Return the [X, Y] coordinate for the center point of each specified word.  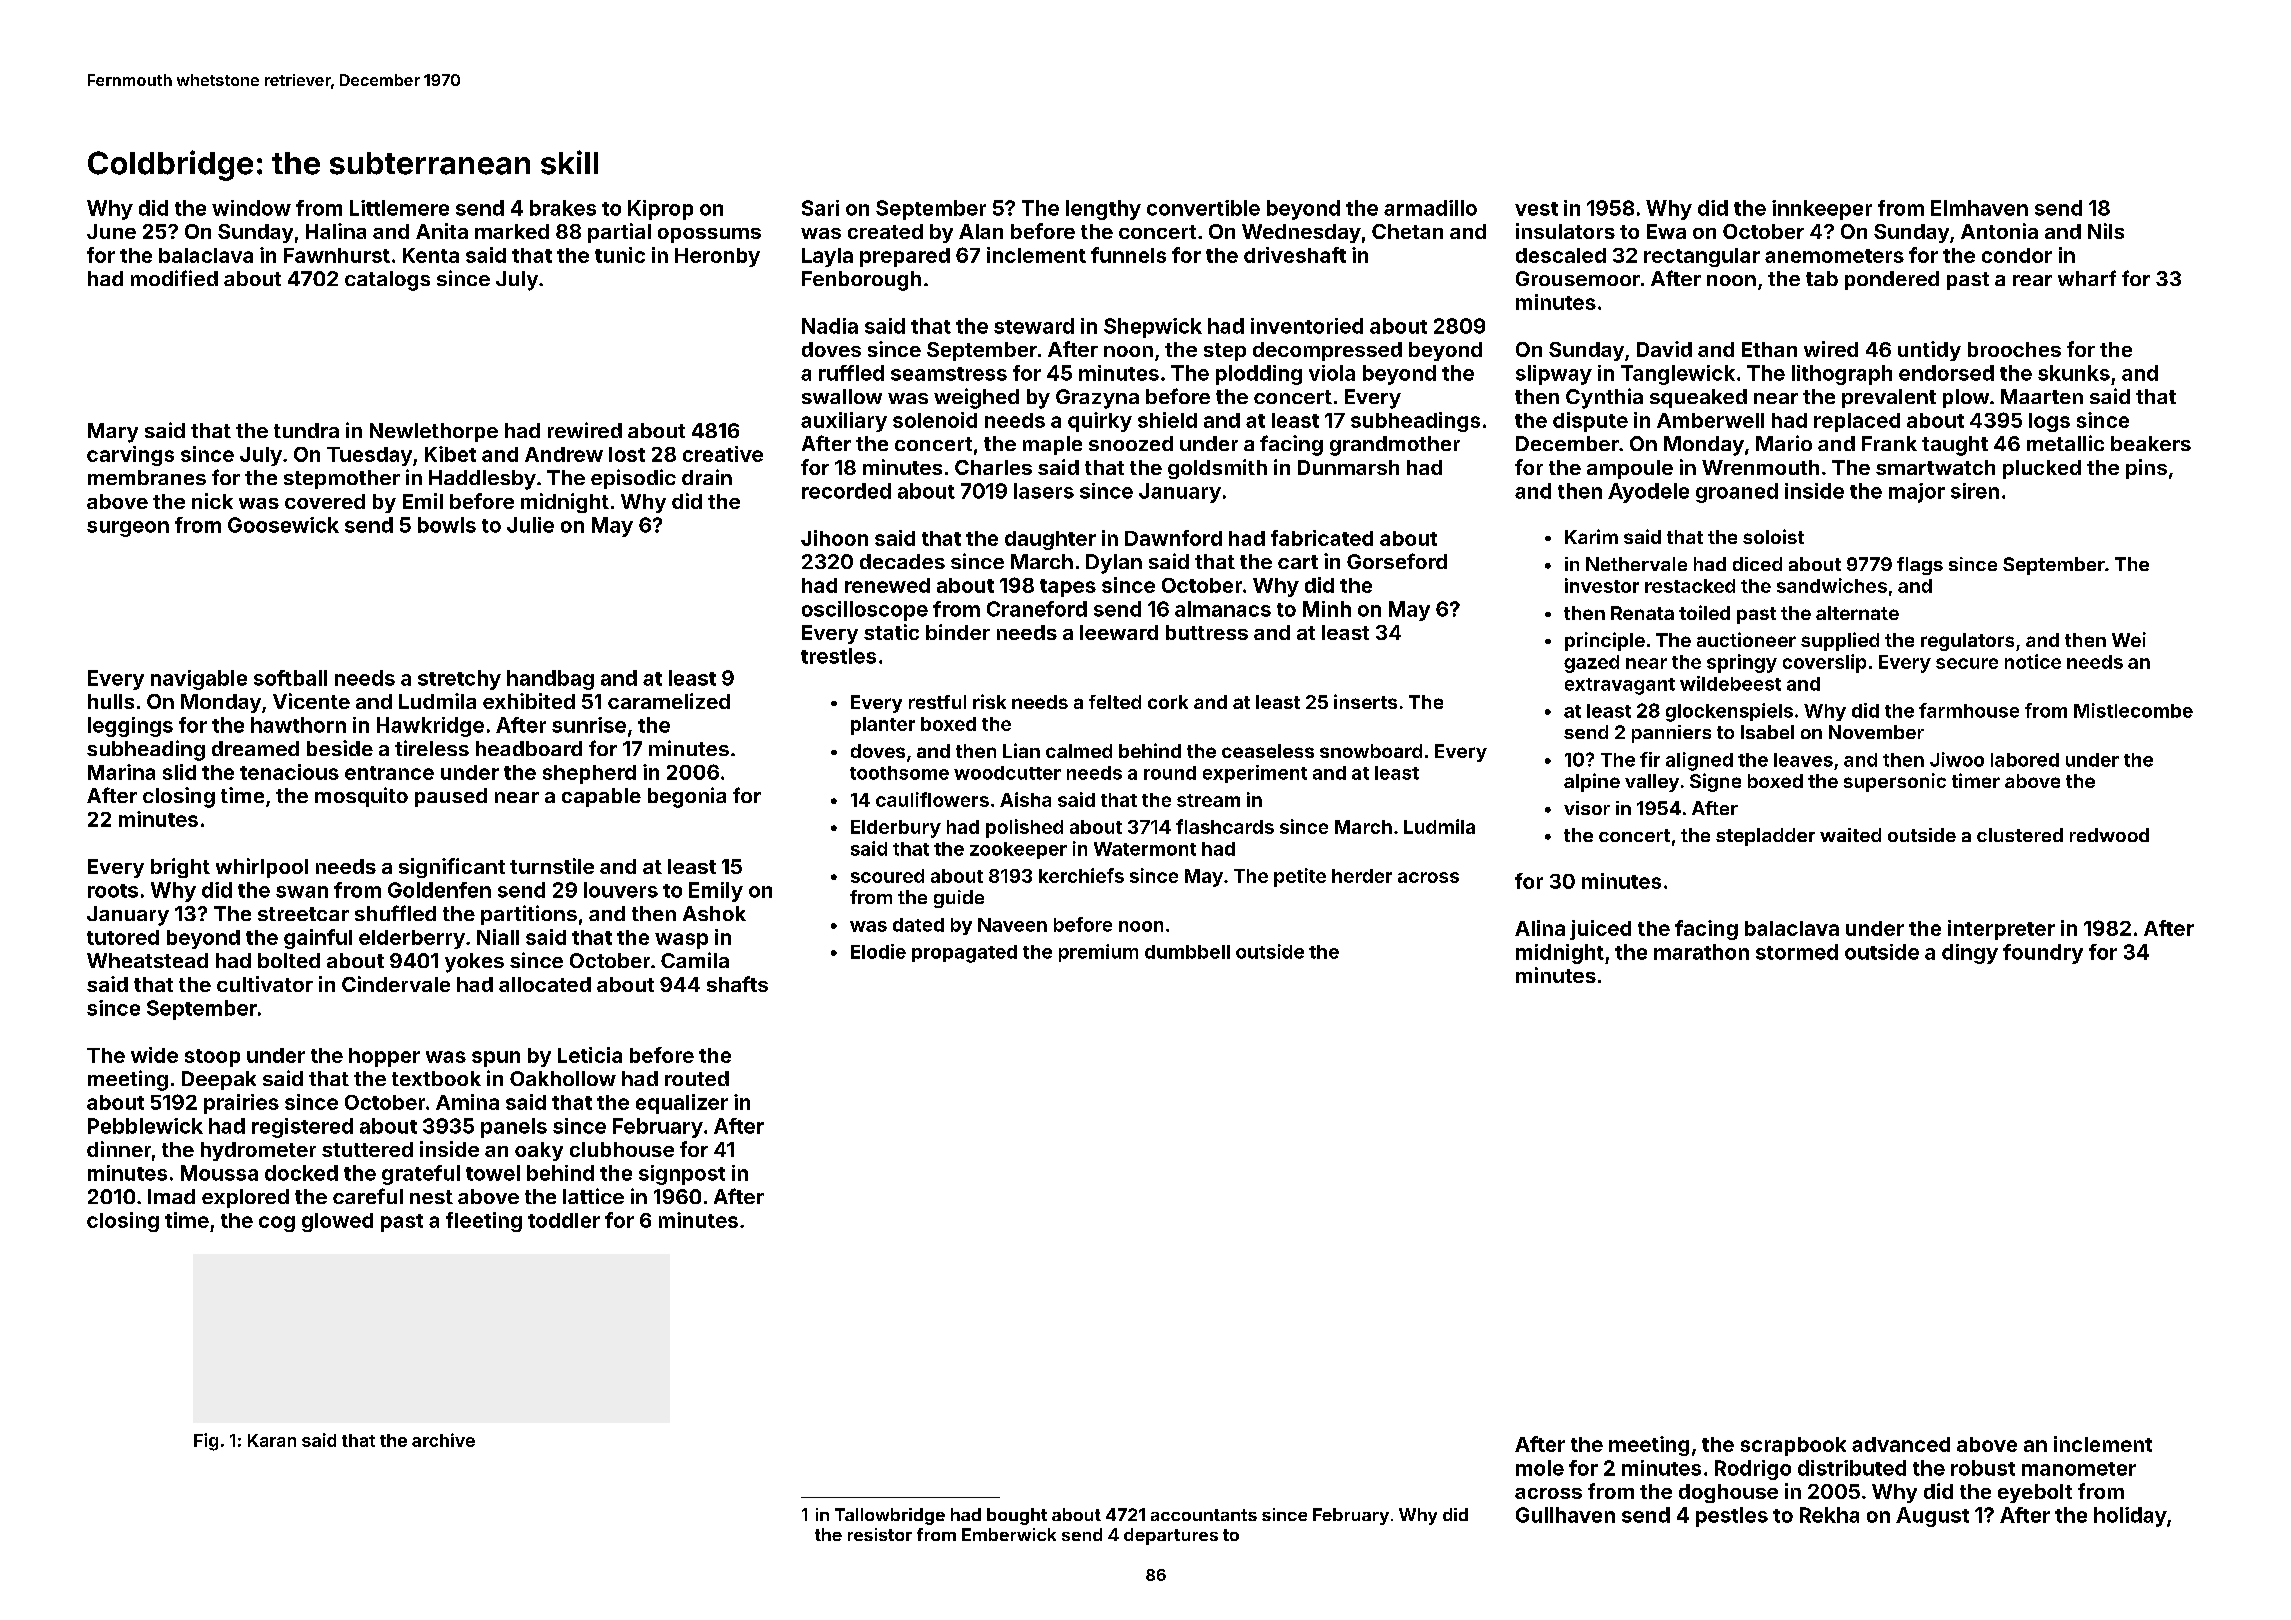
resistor [880, 1534]
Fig [206, 1442]
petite [1300, 877]
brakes [563, 208]
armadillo [1430, 208]
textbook [436, 1078]
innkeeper [1822, 210]
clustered [2020, 835]
